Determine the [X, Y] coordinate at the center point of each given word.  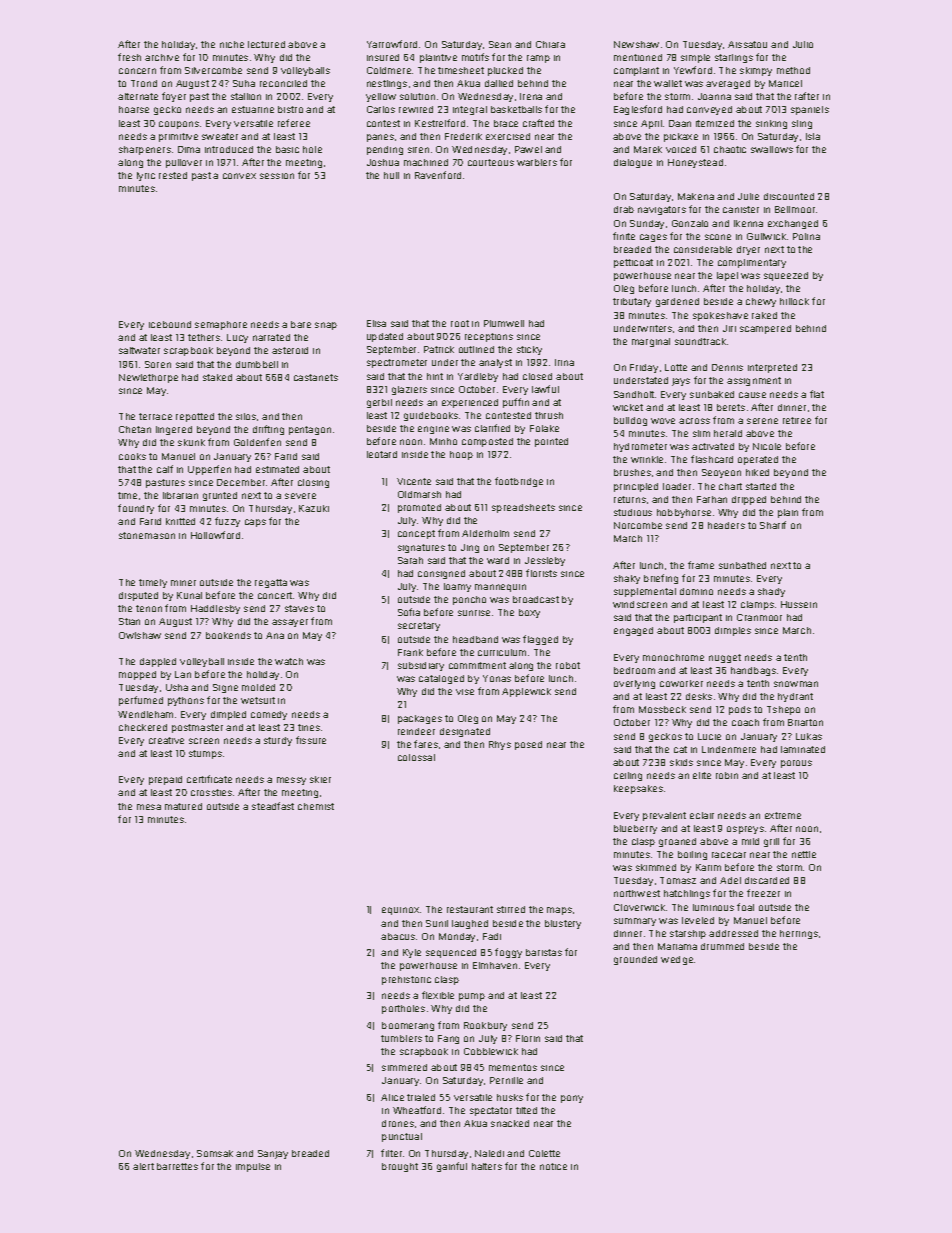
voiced [681, 149]
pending [385, 150]
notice [553, 1166]
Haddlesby [215, 609]
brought [400, 1167]
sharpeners [145, 150]
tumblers [401, 1038]
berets [731, 407]
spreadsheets [523, 508]
